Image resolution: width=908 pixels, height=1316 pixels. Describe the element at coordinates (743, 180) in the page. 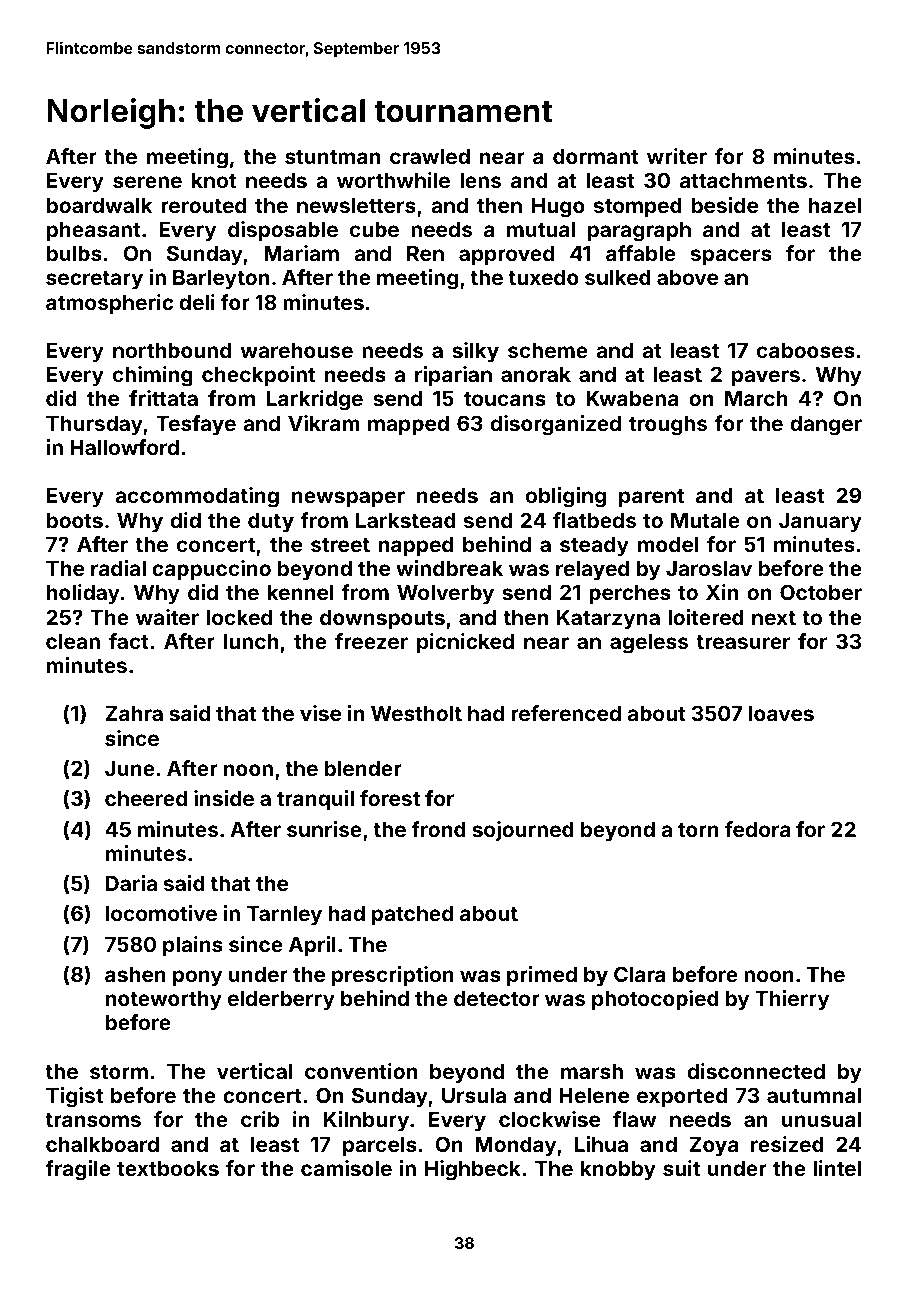

I see `attachments` at that location.
